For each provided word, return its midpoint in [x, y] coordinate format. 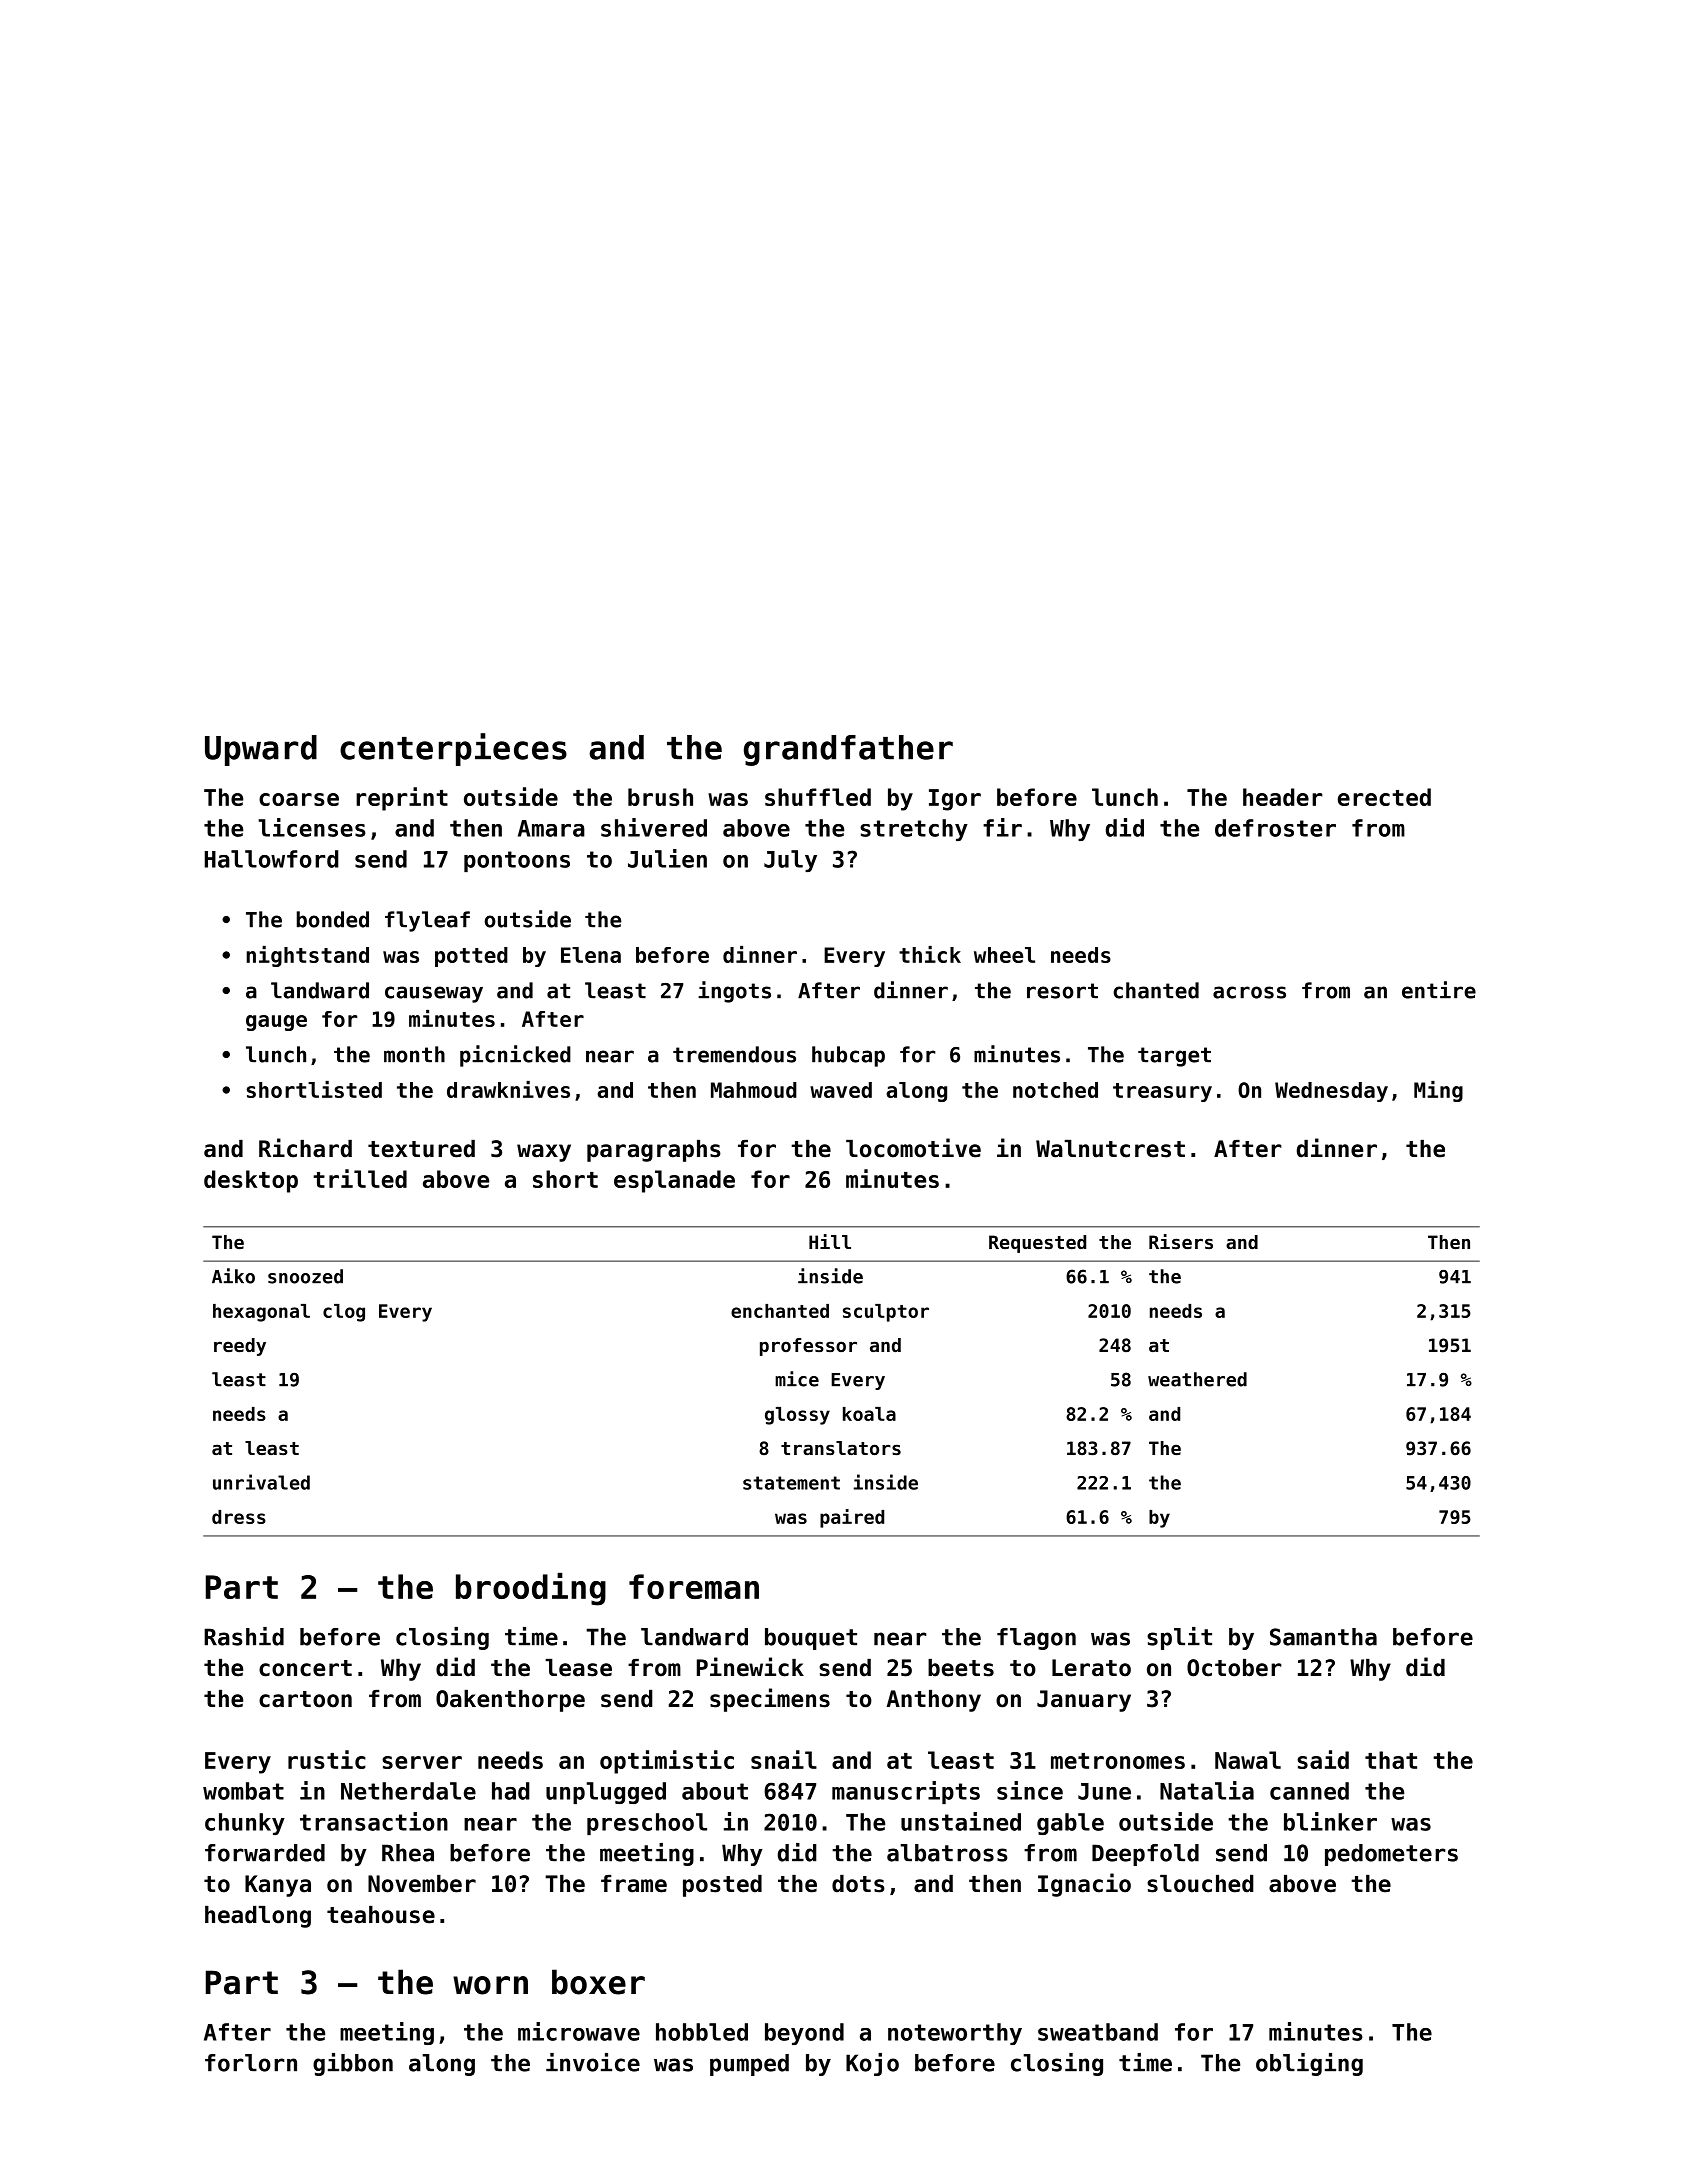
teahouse [381, 1915]
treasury [1162, 1092]
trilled [360, 1178]
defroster [1275, 828]
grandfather [848, 750]
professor [808, 1347]
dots [858, 1884]
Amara [551, 828]
